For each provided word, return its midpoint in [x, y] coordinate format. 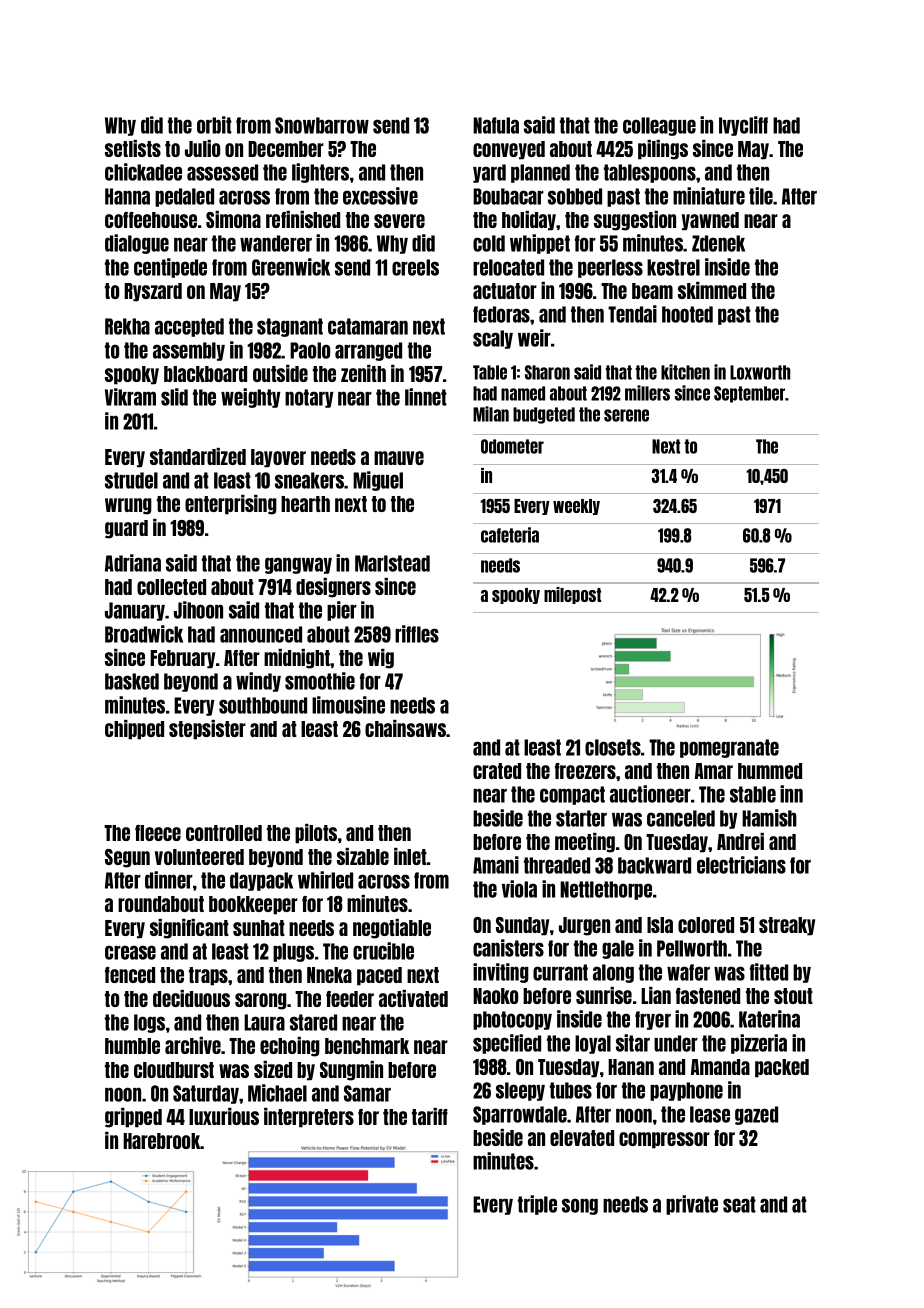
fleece [158, 833]
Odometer [512, 446]
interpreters [309, 1118]
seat [739, 1204]
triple [537, 1205]
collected [171, 587]
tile [761, 196]
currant [560, 972]
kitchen [685, 372]
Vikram [130, 397]
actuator [505, 291]
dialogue [137, 244]
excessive [380, 196]
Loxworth [760, 372]
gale [618, 949]
